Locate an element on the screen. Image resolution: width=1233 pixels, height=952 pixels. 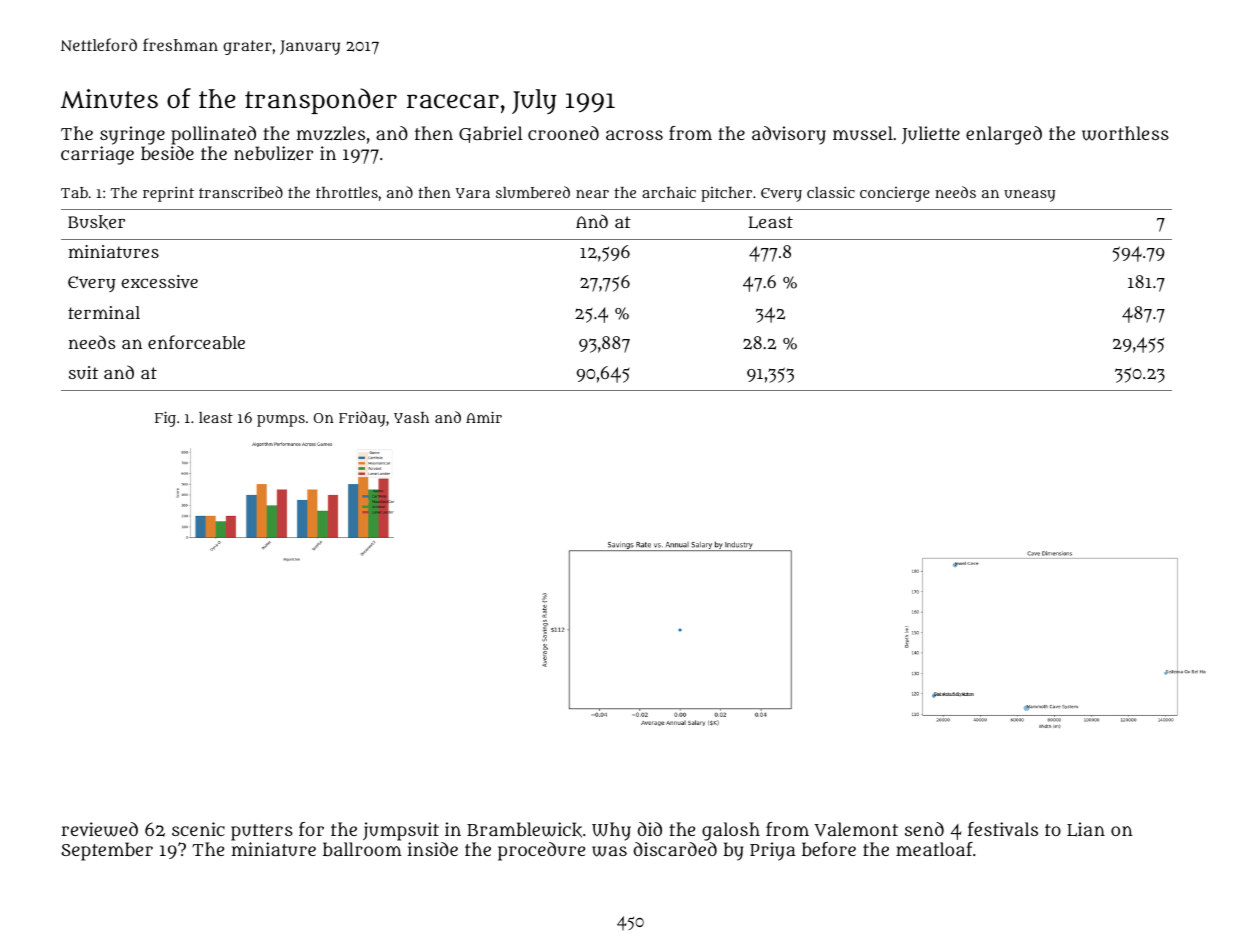
Amir is located at coordinates (484, 417).
